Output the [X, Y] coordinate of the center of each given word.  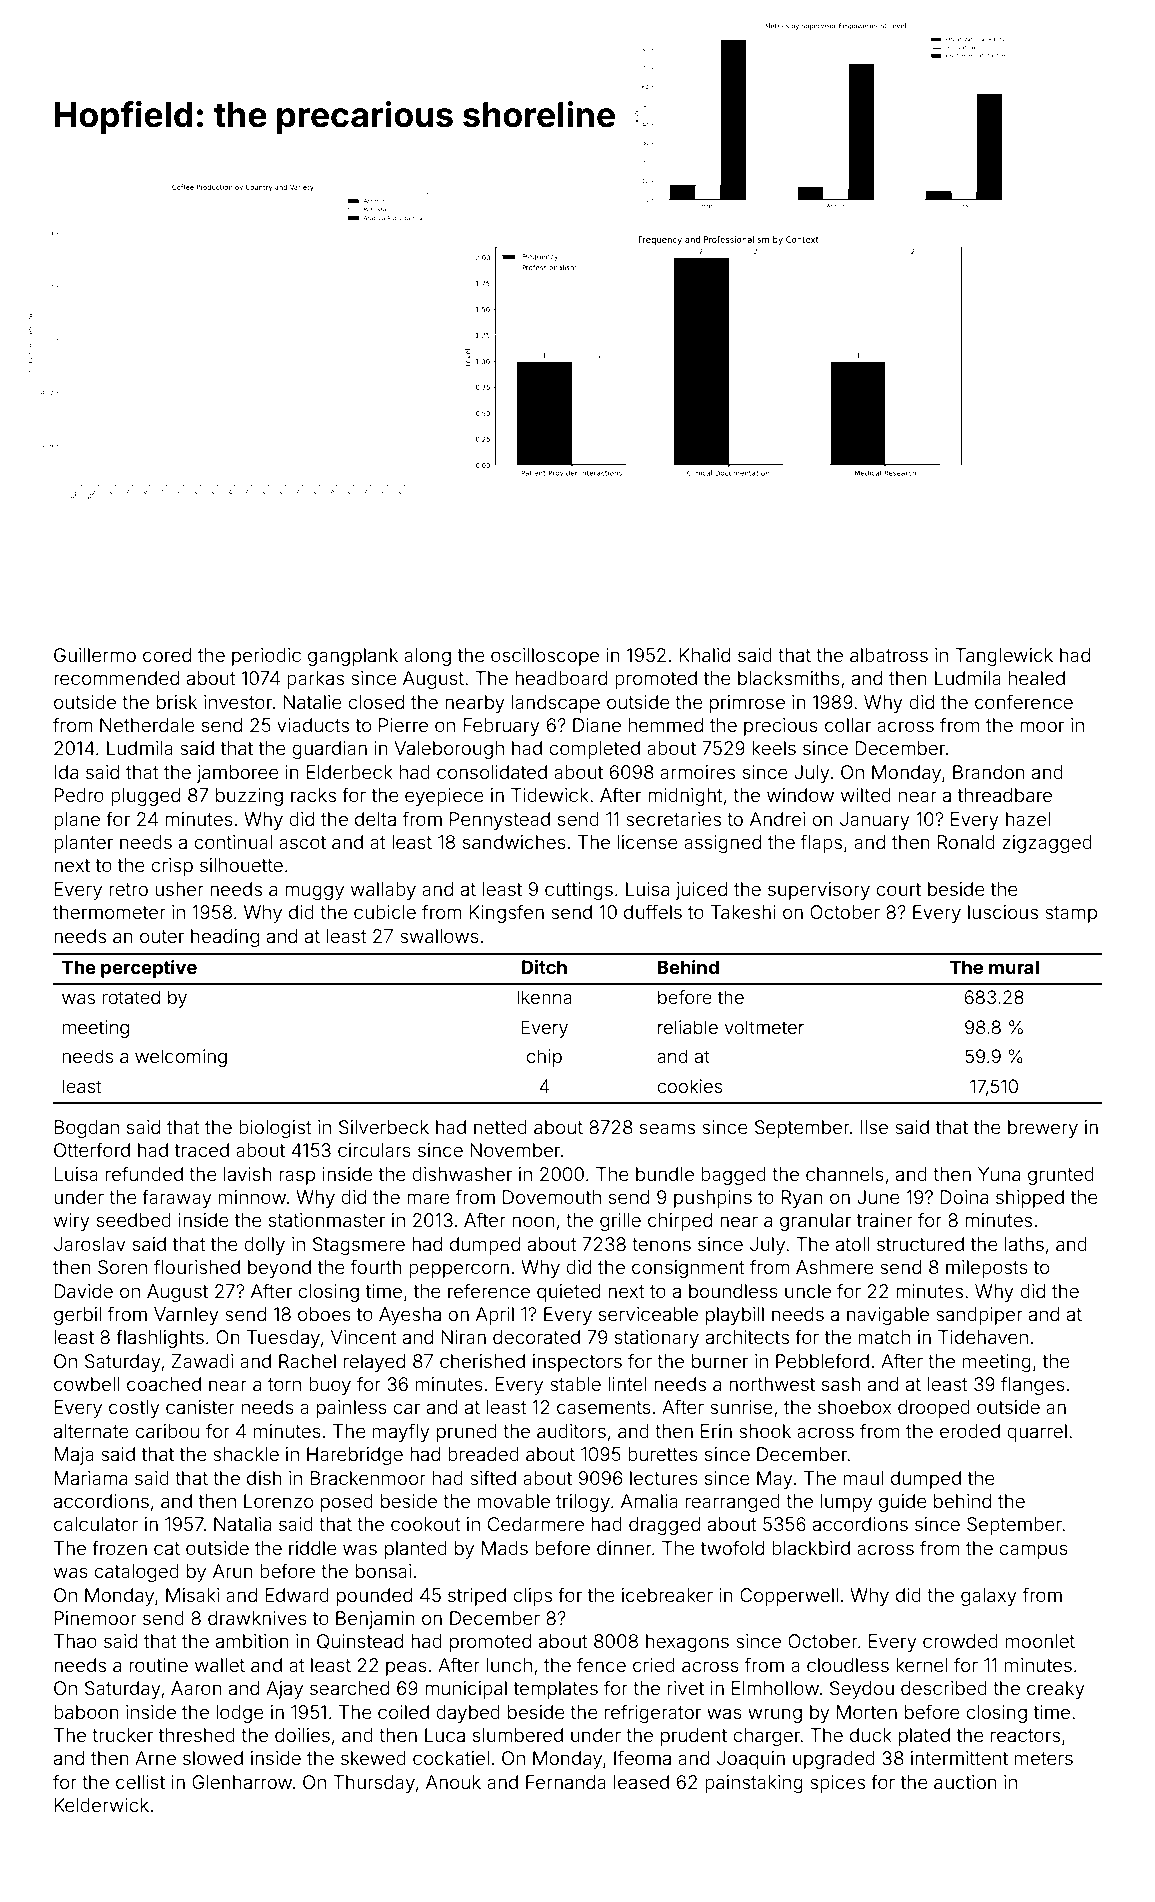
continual [233, 842]
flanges [1033, 1385]
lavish [248, 1174]
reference [489, 1290]
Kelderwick [101, 1805]
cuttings [579, 891]
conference [1024, 701]
